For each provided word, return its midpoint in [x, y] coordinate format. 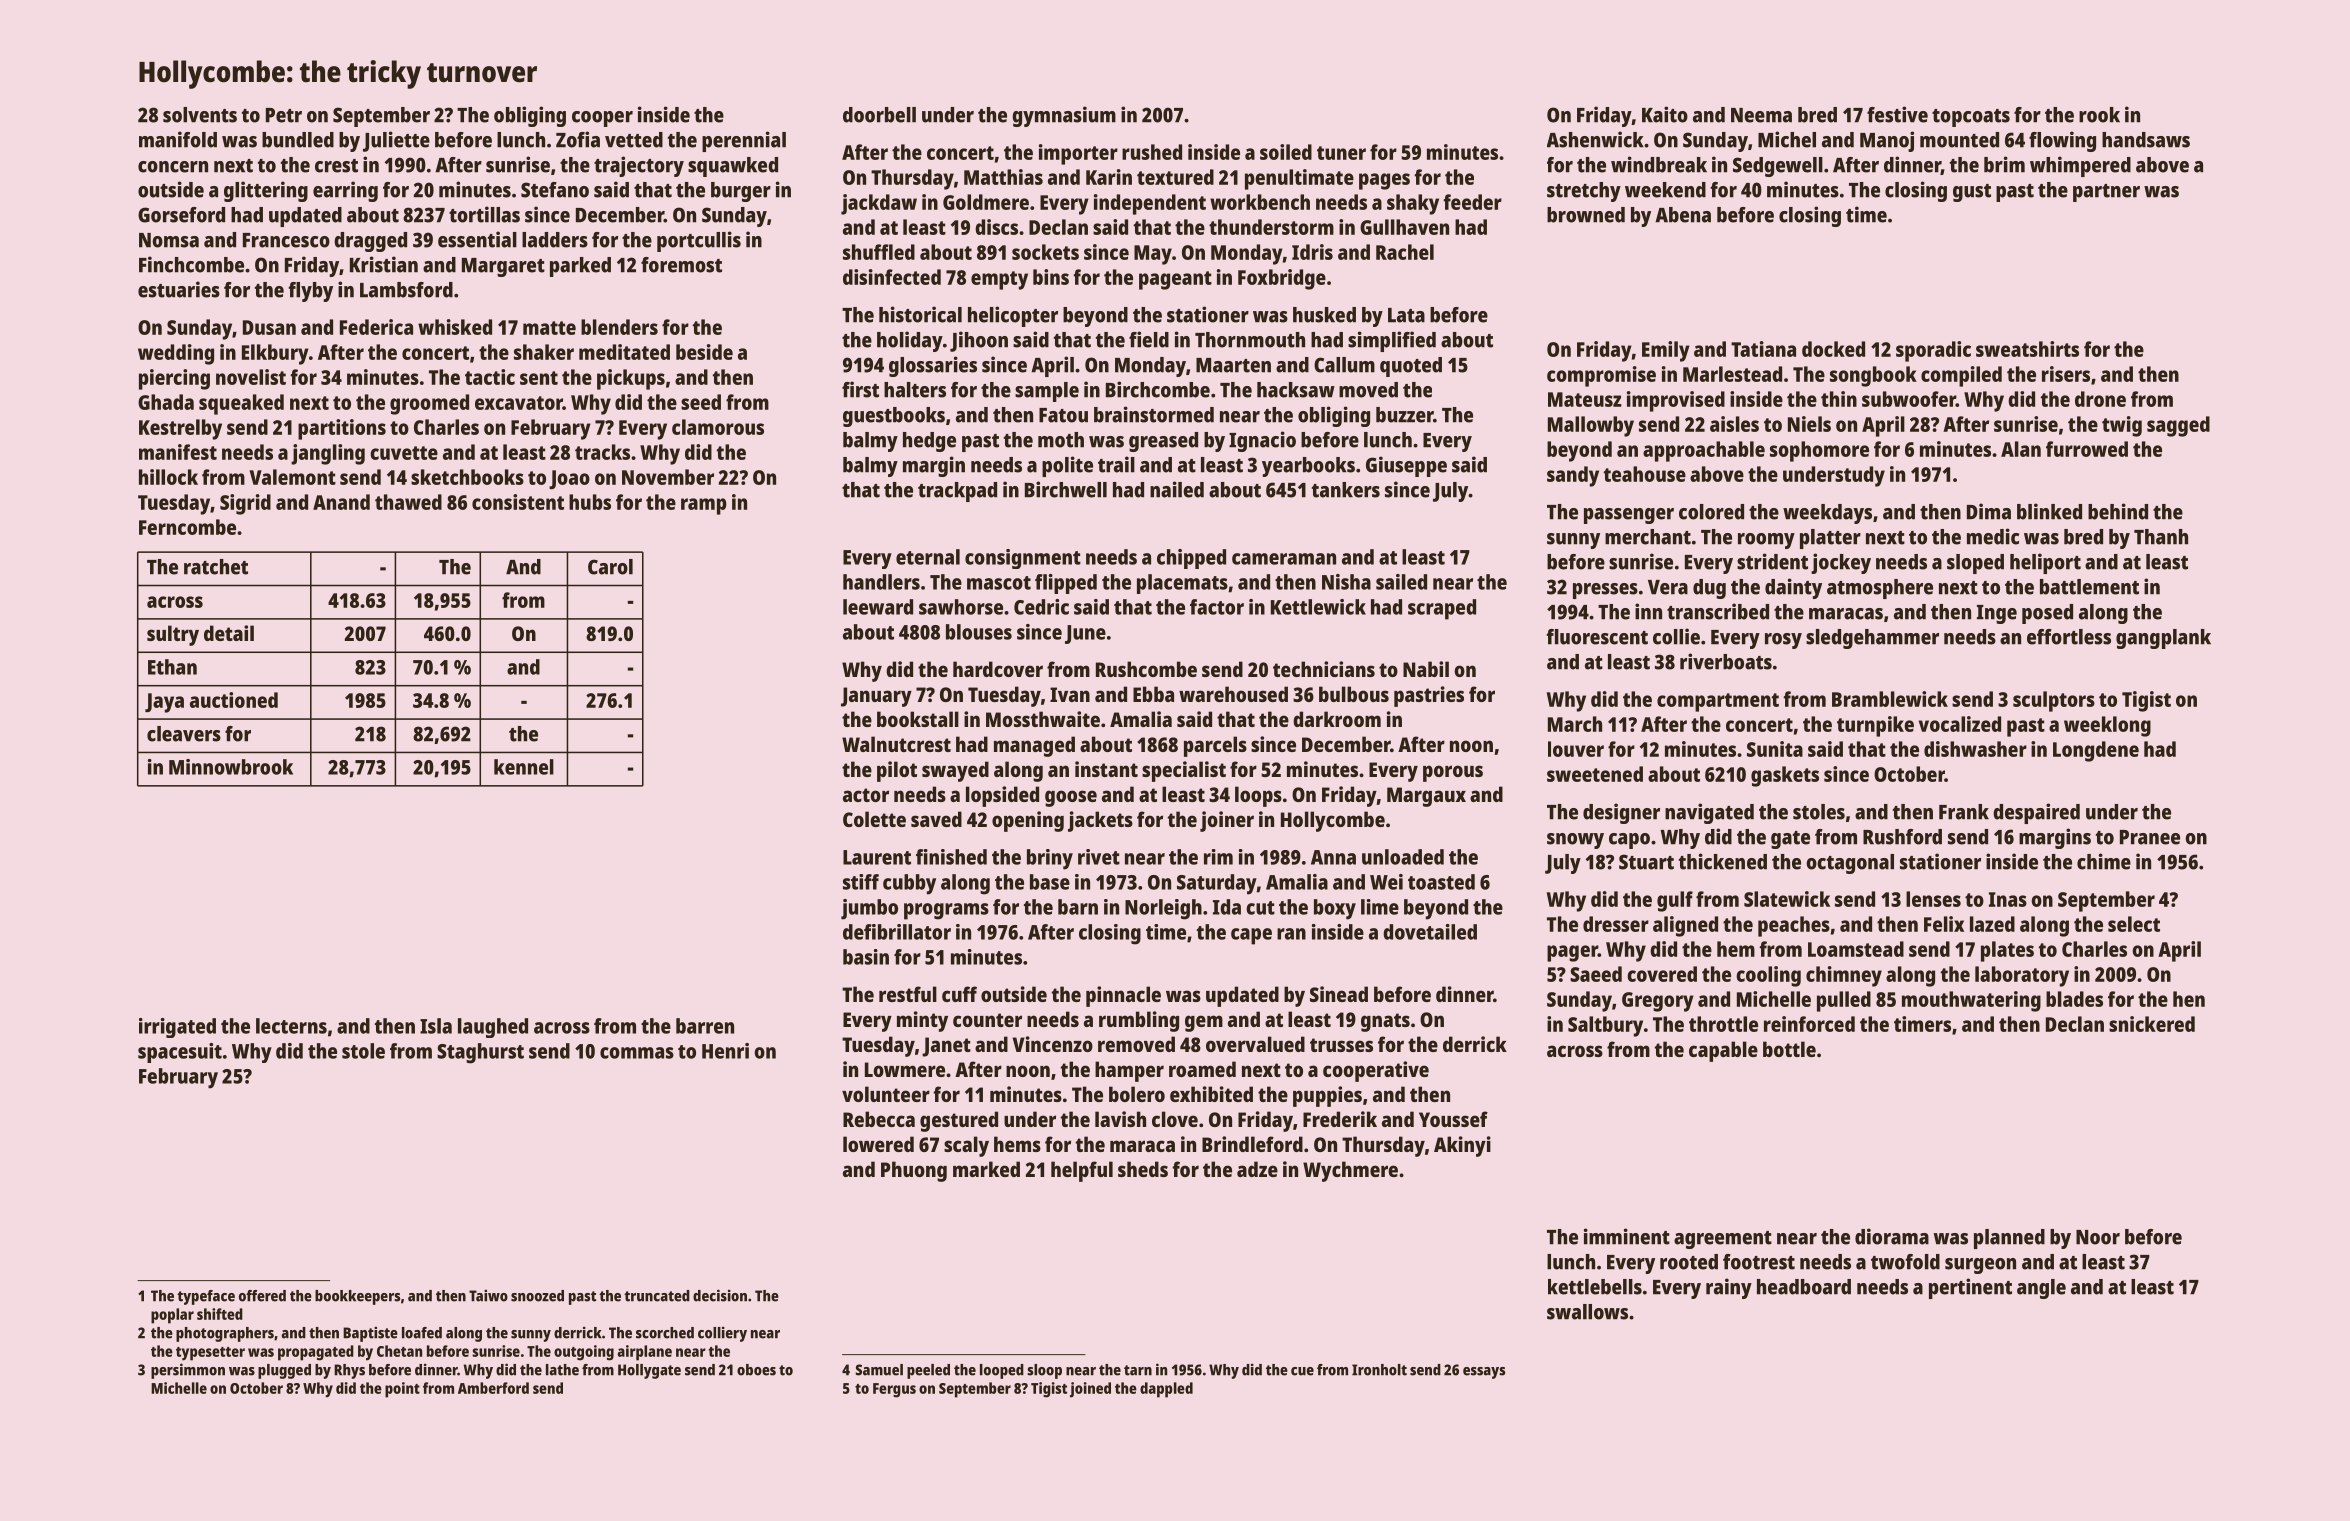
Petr [284, 115]
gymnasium [1064, 116]
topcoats [1971, 118]
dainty [1793, 588]
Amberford [493, 1388]
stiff [861, 882]
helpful [1082, 1171]
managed [1034, 746]
